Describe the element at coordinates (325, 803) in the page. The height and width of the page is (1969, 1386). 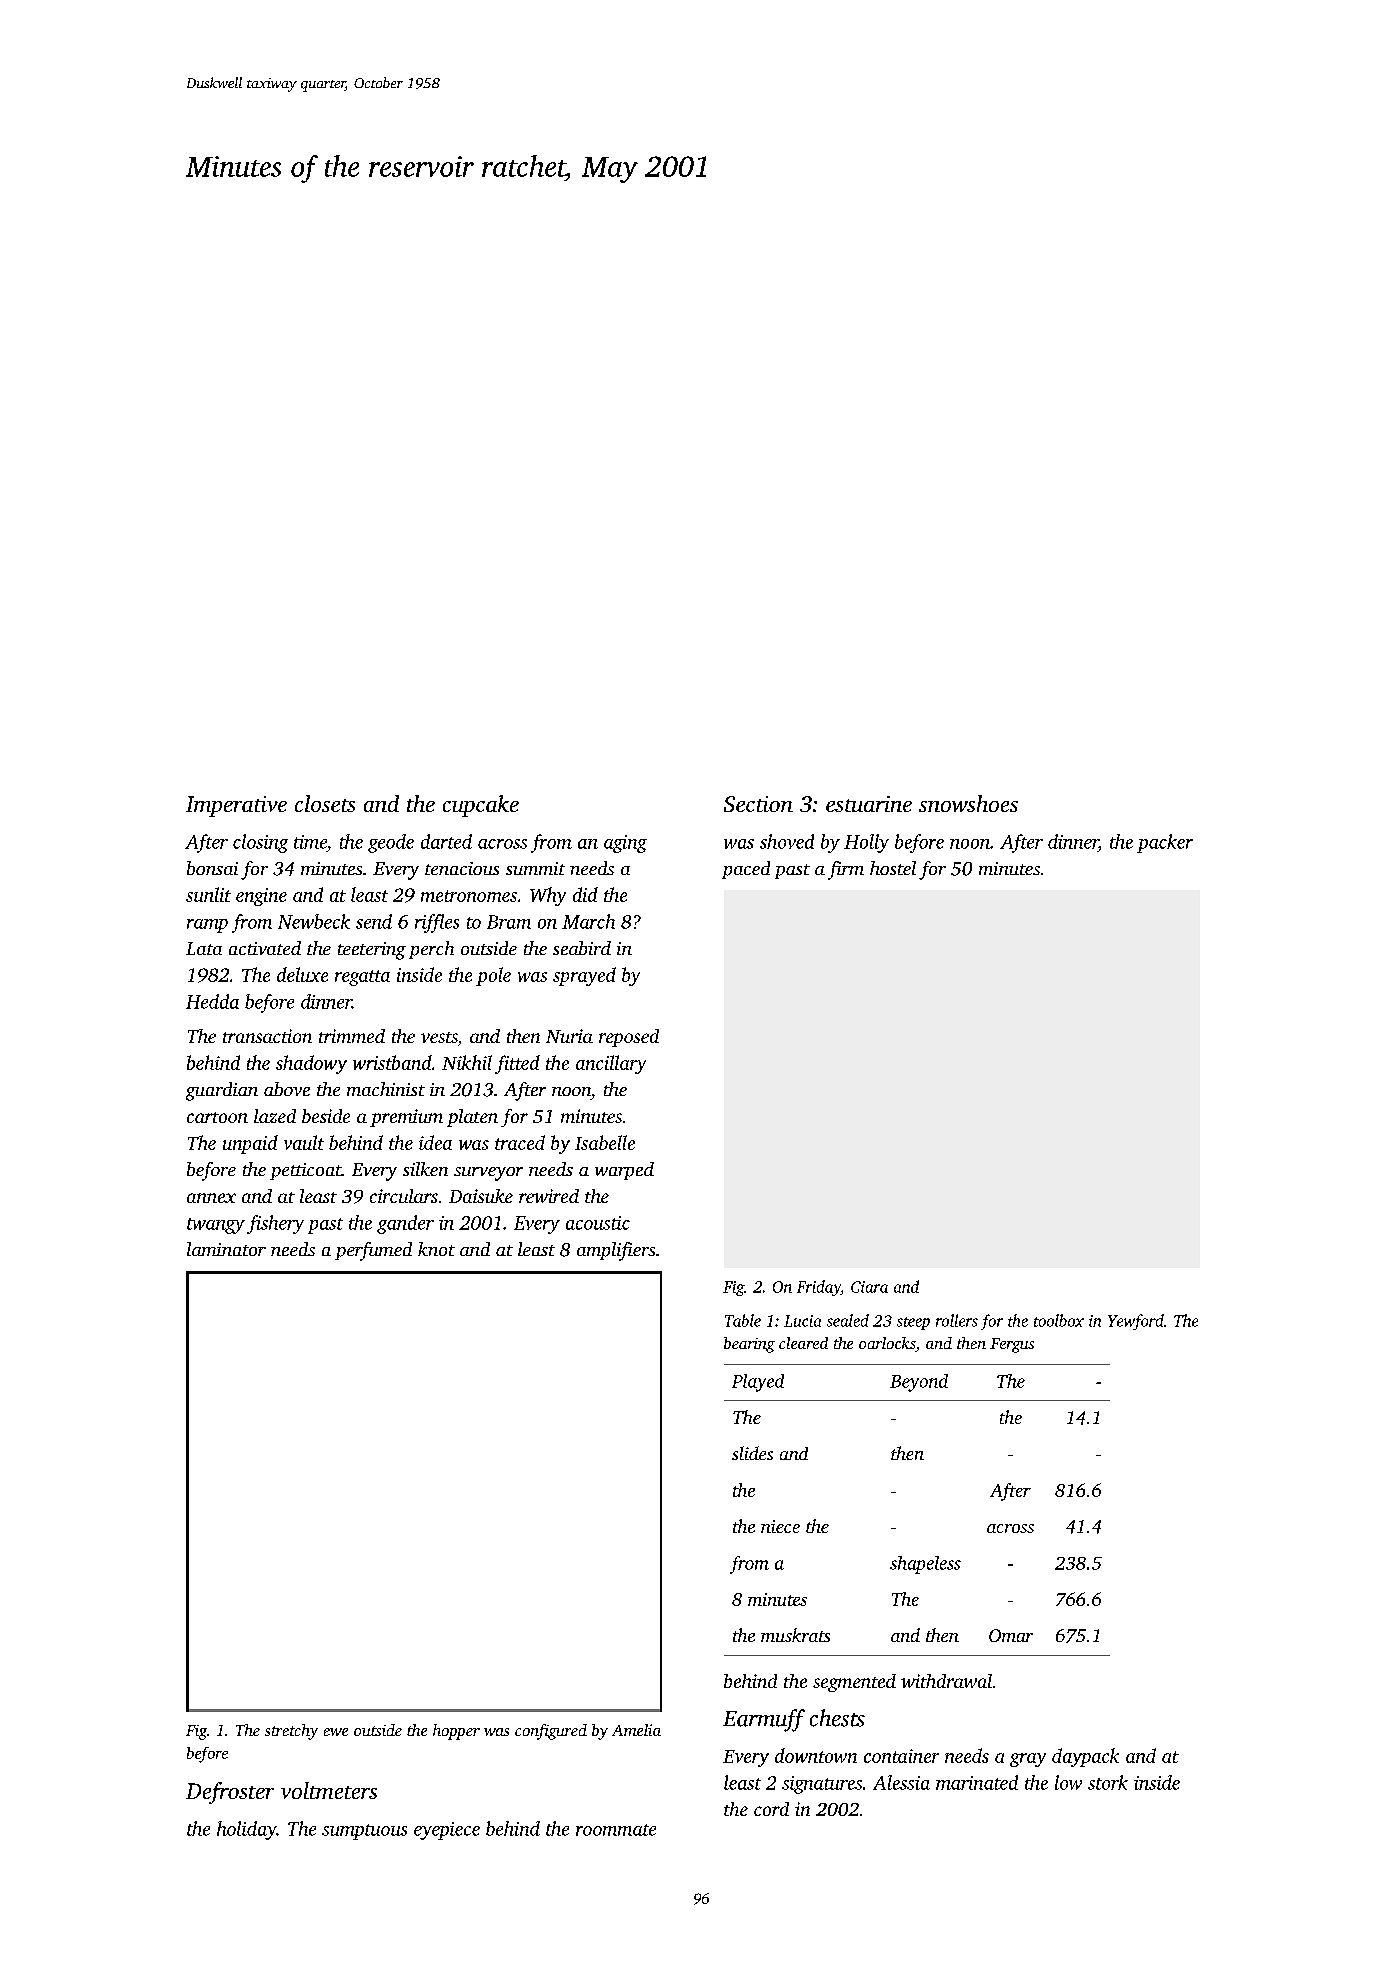
I see `closets` at that location.
